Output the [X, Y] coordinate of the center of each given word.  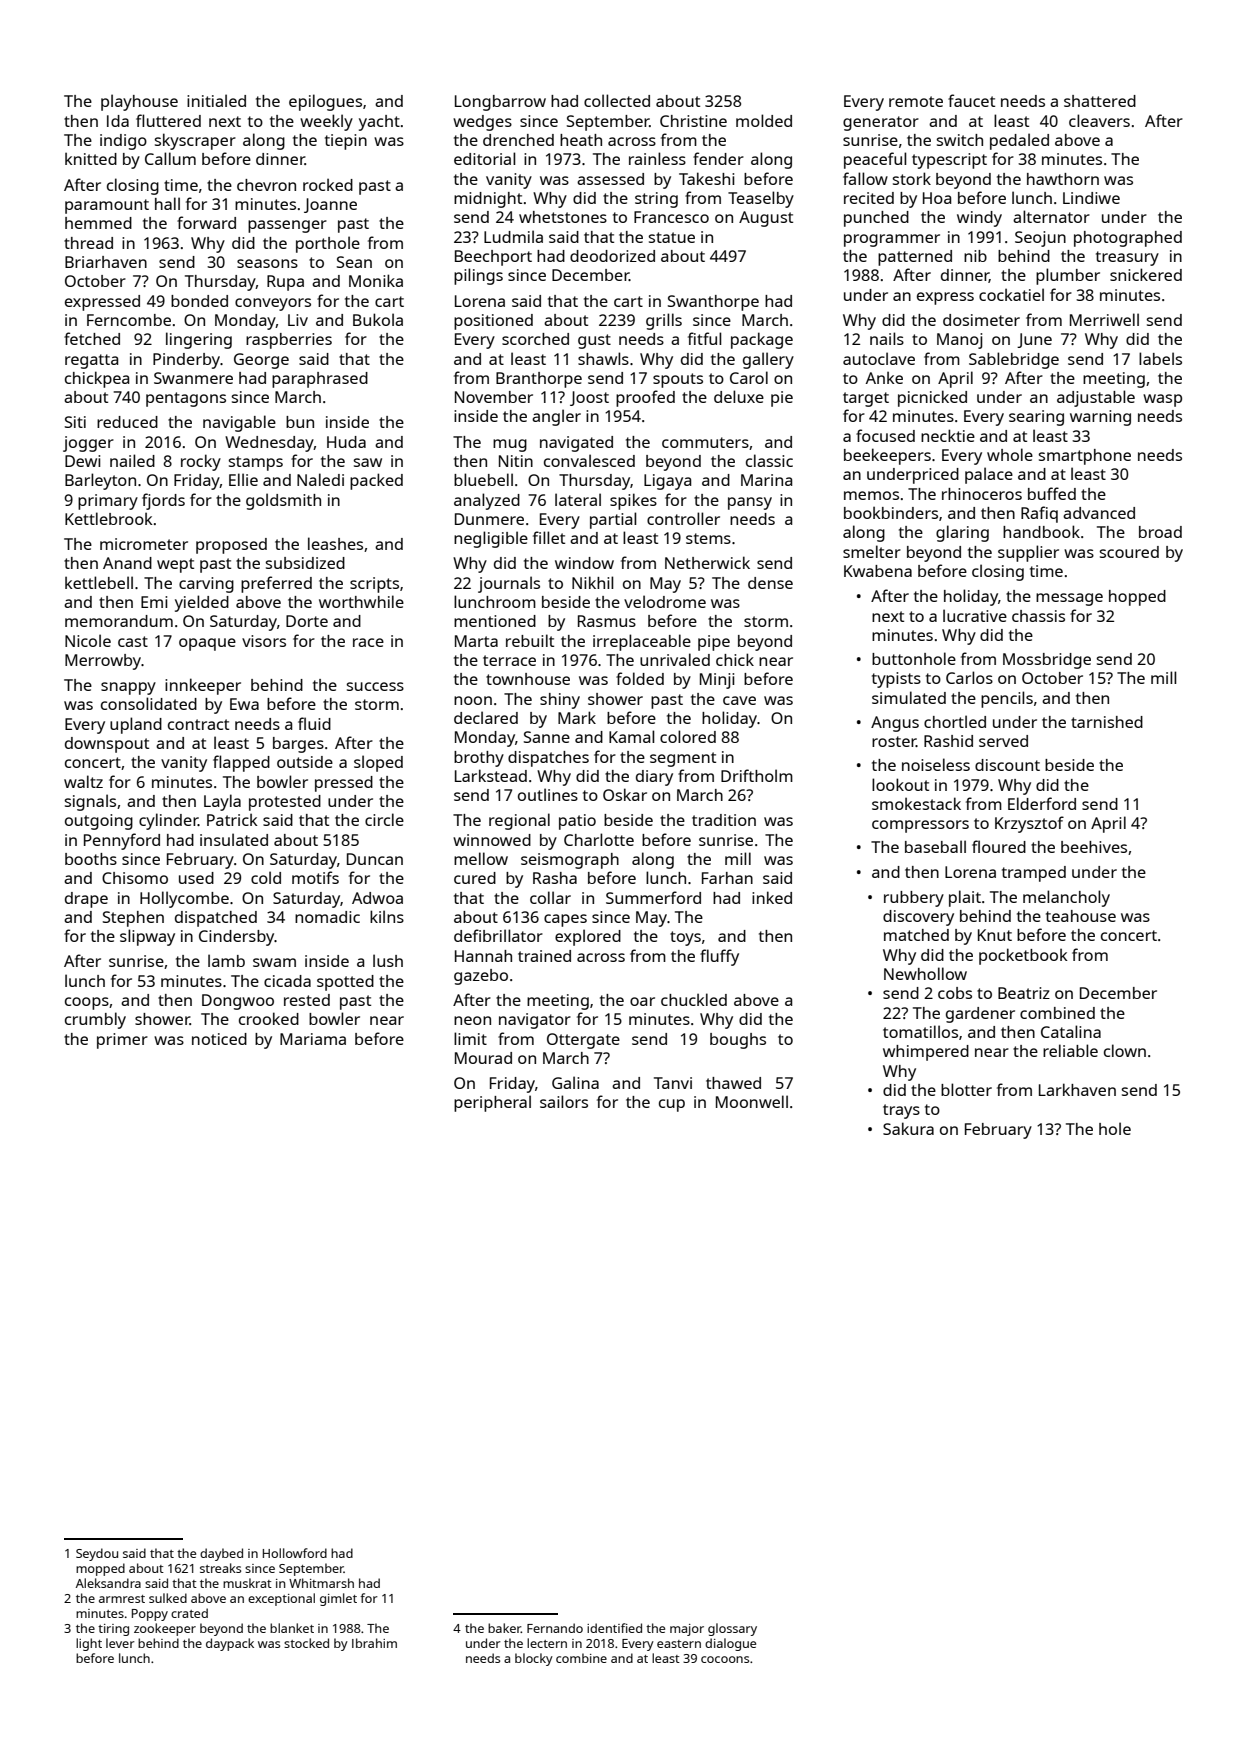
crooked [269, 1018]
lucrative [975, 615]
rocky [201, 462]
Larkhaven [1077, 1089]
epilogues [325, 102]
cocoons [725, 1659]
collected [617, 100]
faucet [971, 100]
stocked [306, 1643]
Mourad [483, 1058]
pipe [714, 643]
